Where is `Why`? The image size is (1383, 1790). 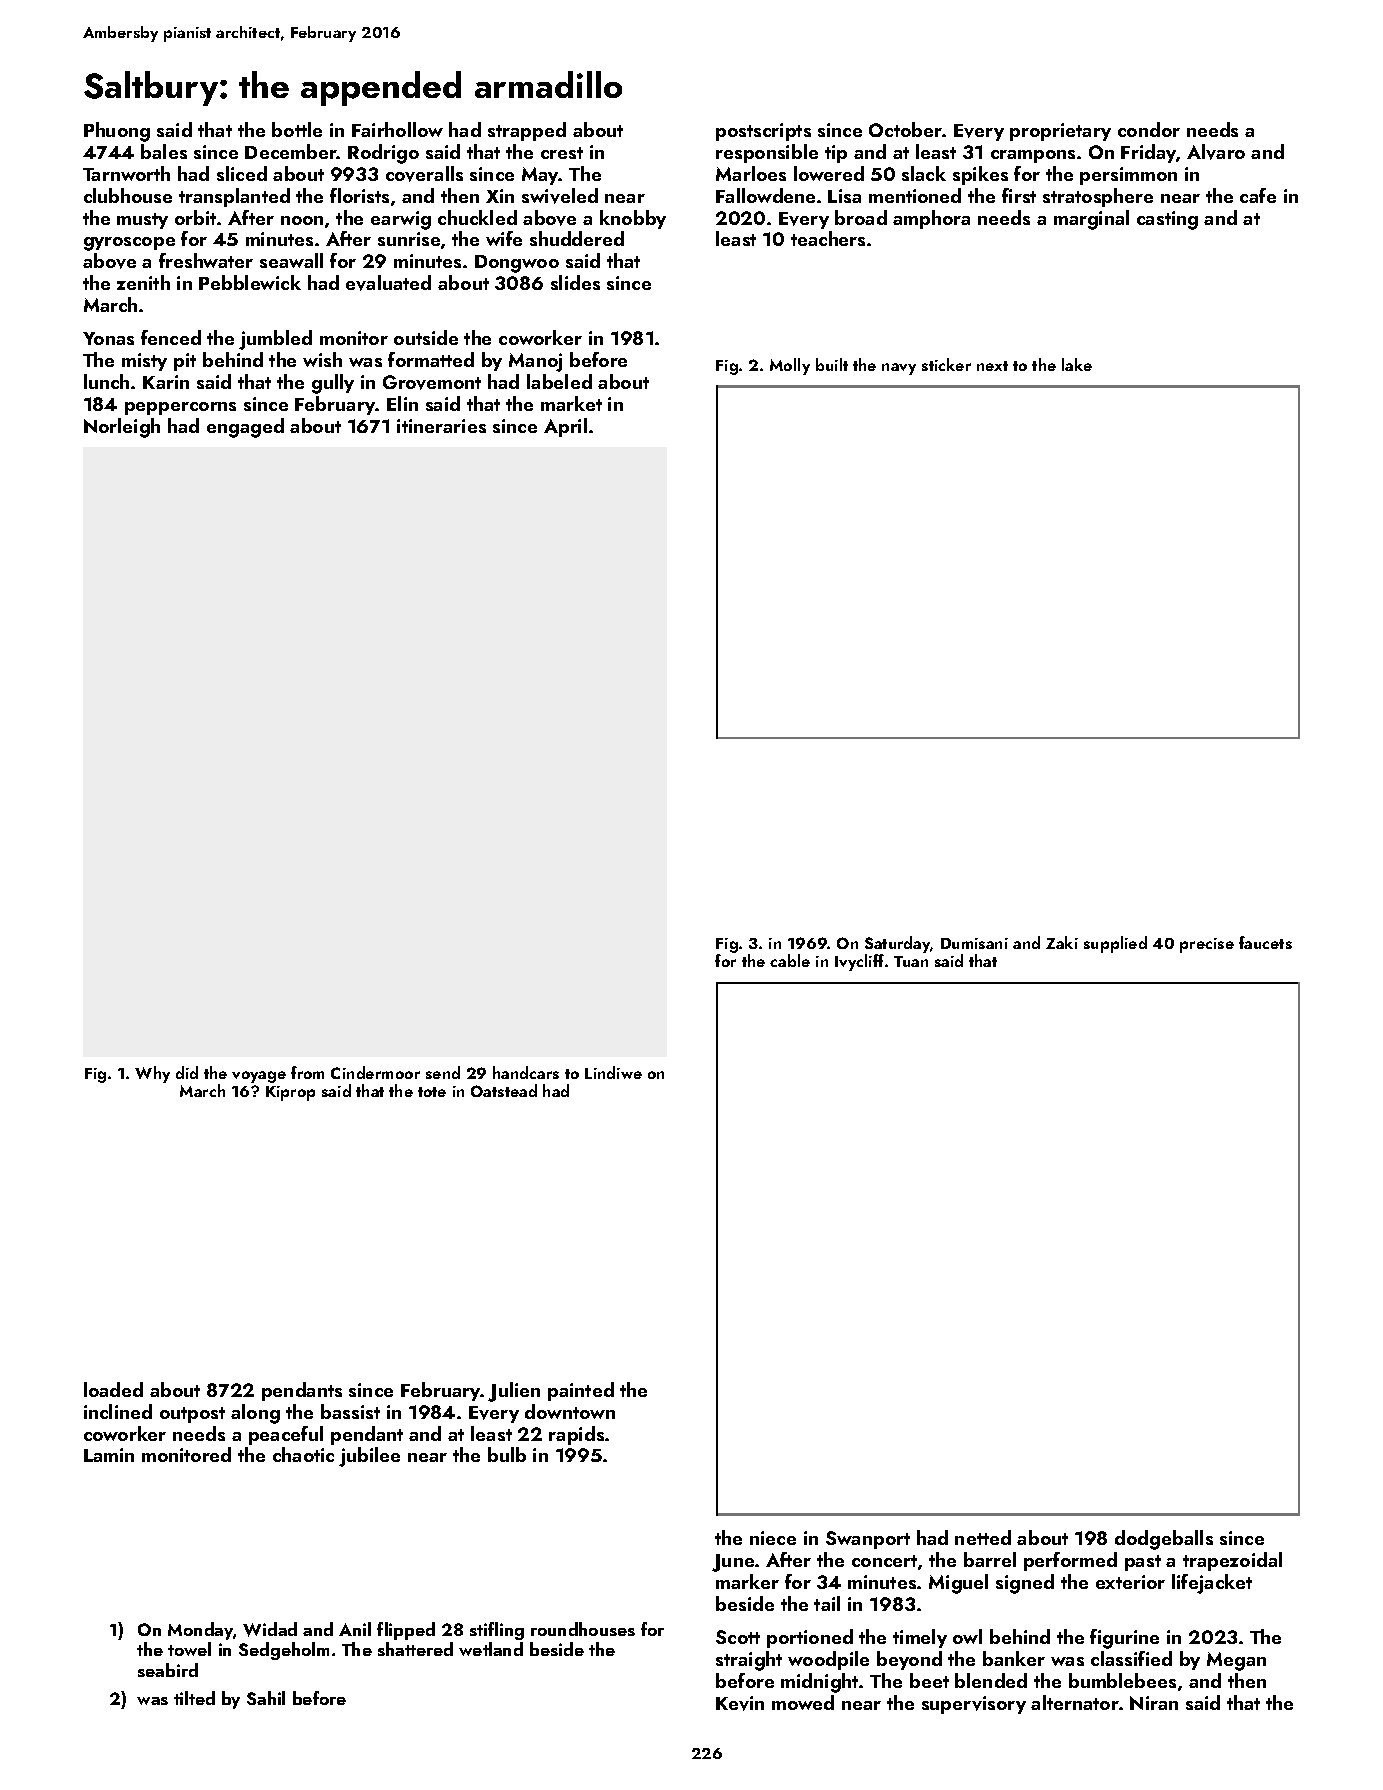
Why is located at coordinates (152, 1074).
